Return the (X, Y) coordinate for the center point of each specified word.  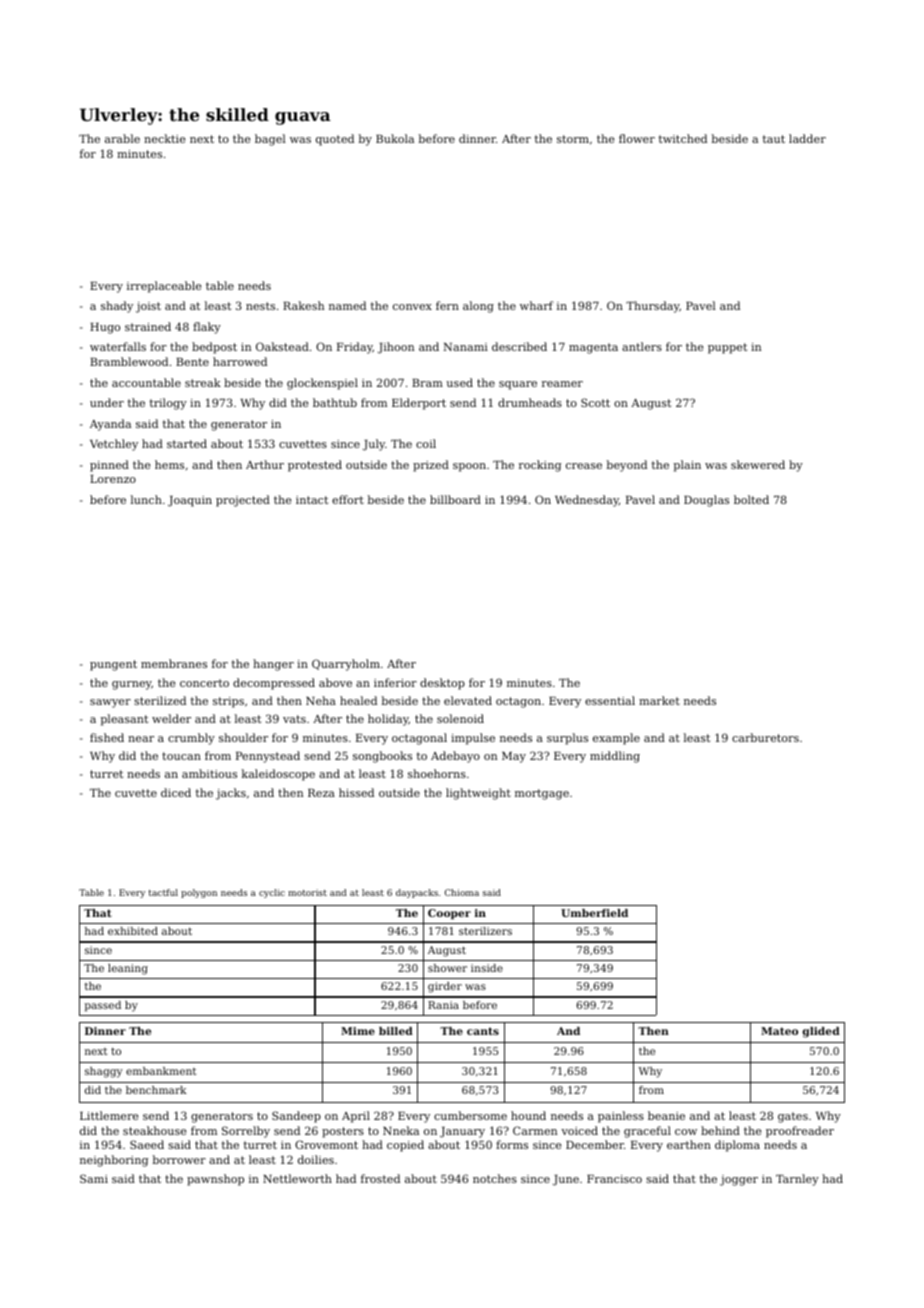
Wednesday (587, 501)
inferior (395, 682)
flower (637, 138)
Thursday (652, 307)
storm (573, 139)
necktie (165, 138)
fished (107, 737)
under (107, 402)
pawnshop (215, 1180)
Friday (355, 348)
